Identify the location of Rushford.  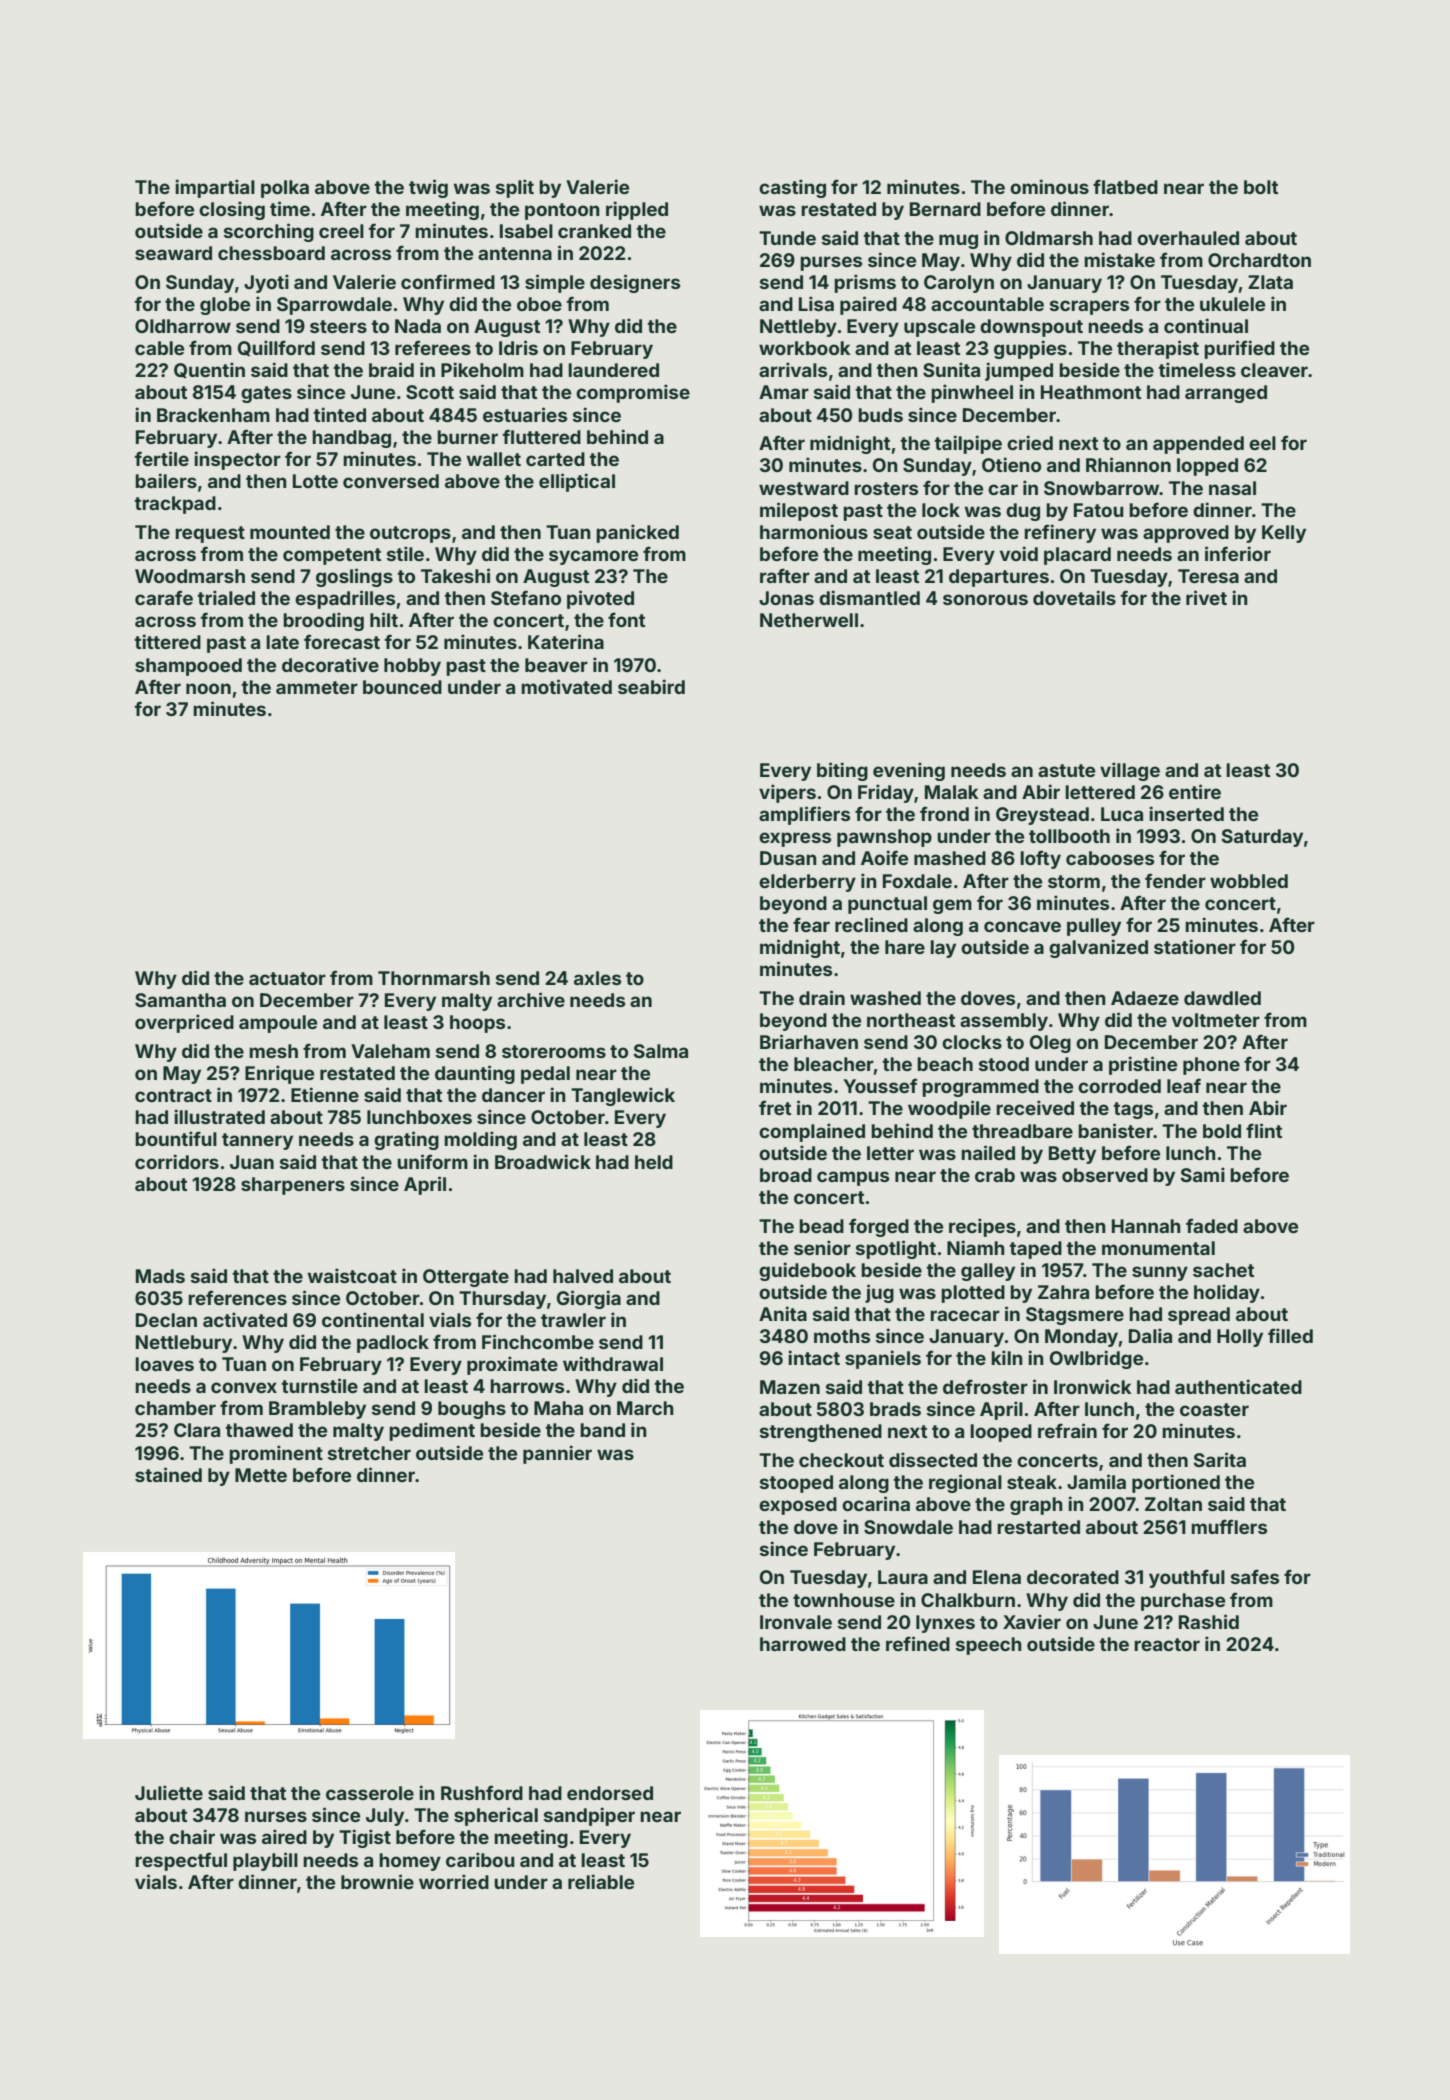
(482, 1792).
